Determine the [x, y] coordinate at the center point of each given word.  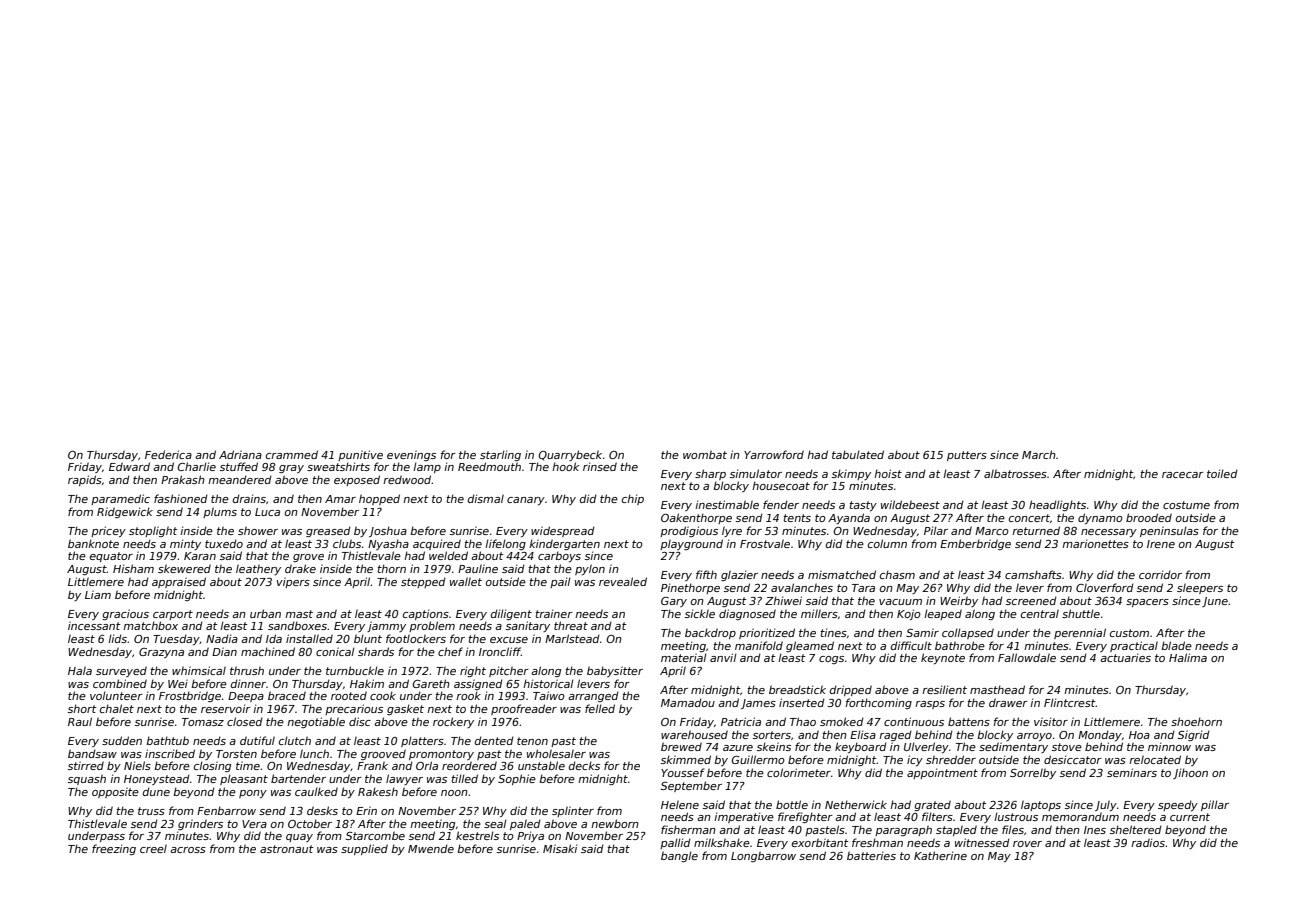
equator [111, 557]
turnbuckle [355, 670]
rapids [85, 480]
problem [432, 626]
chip [633, 499]
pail [560, 582]
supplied [364, 849]
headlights [1057, 505]
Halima [1188, 657]
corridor [1160, 574]
